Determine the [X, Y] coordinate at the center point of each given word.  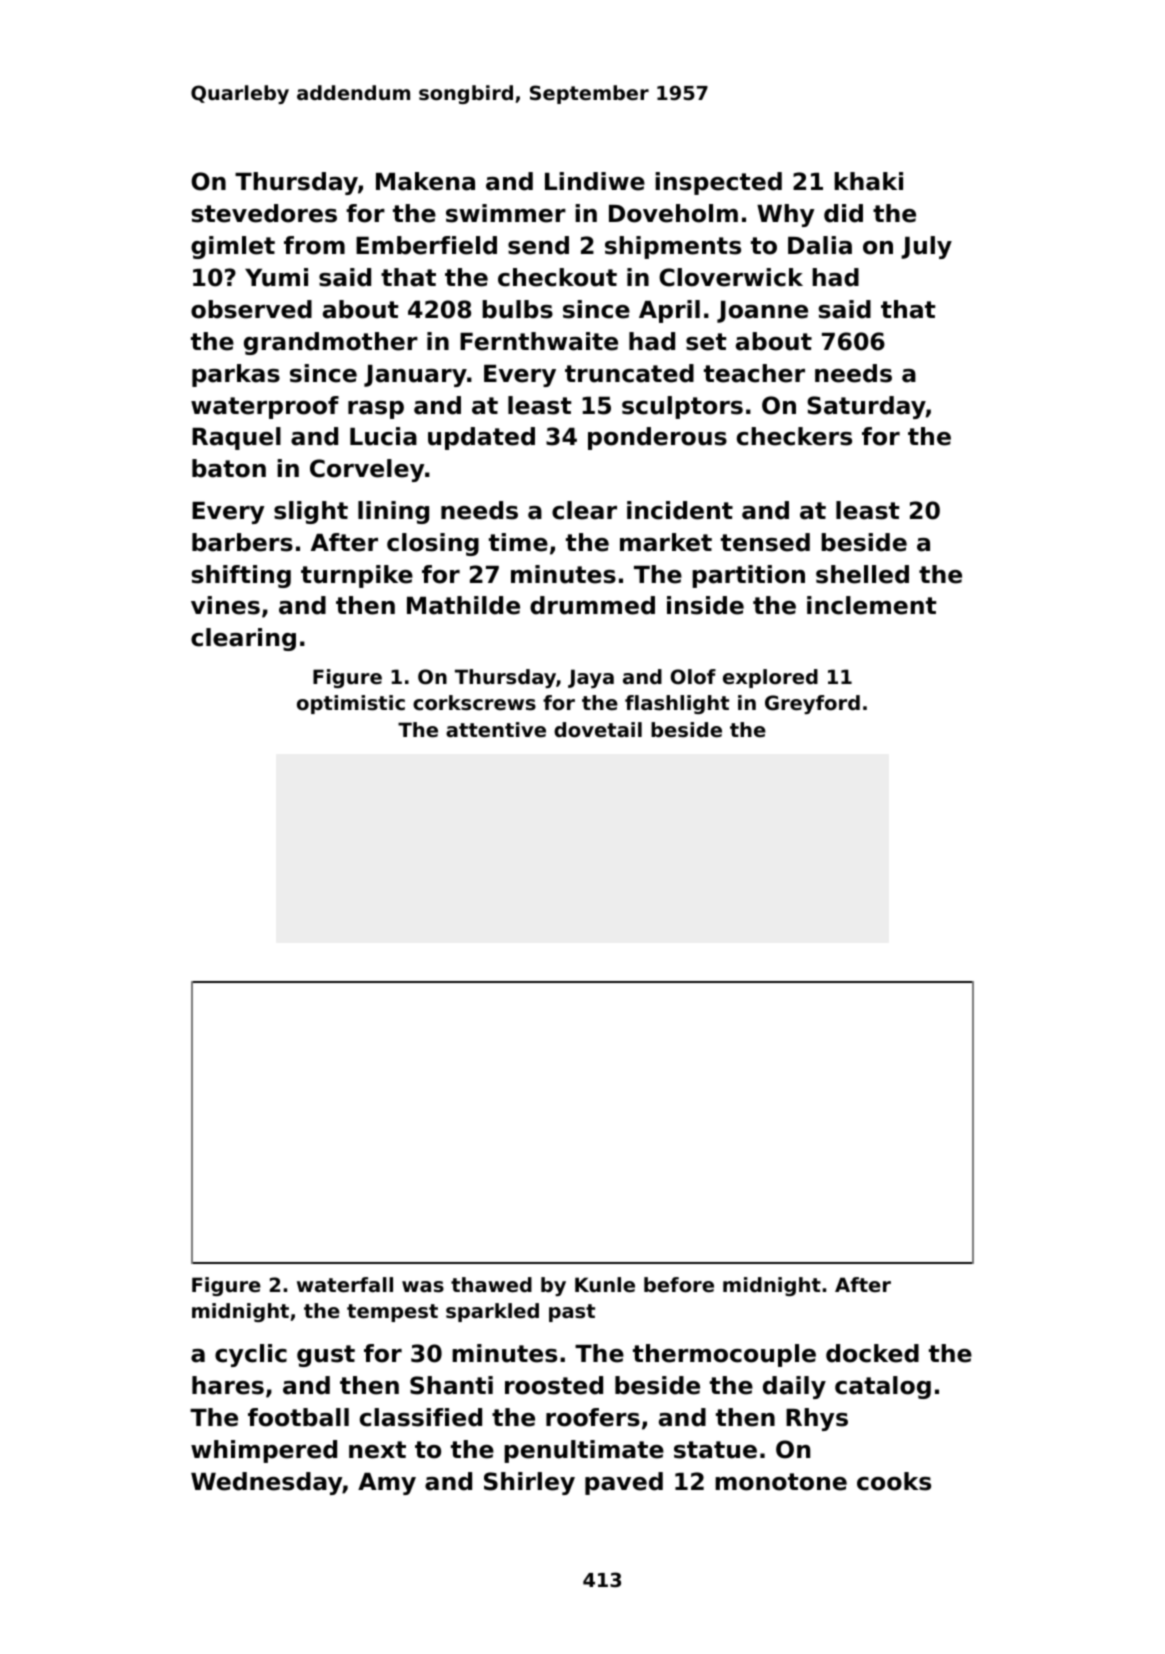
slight [311, 512]
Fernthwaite [539, 341]
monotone [781, 1482]
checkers [794, 436]
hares [228, 1385]
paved [624, 1483]
